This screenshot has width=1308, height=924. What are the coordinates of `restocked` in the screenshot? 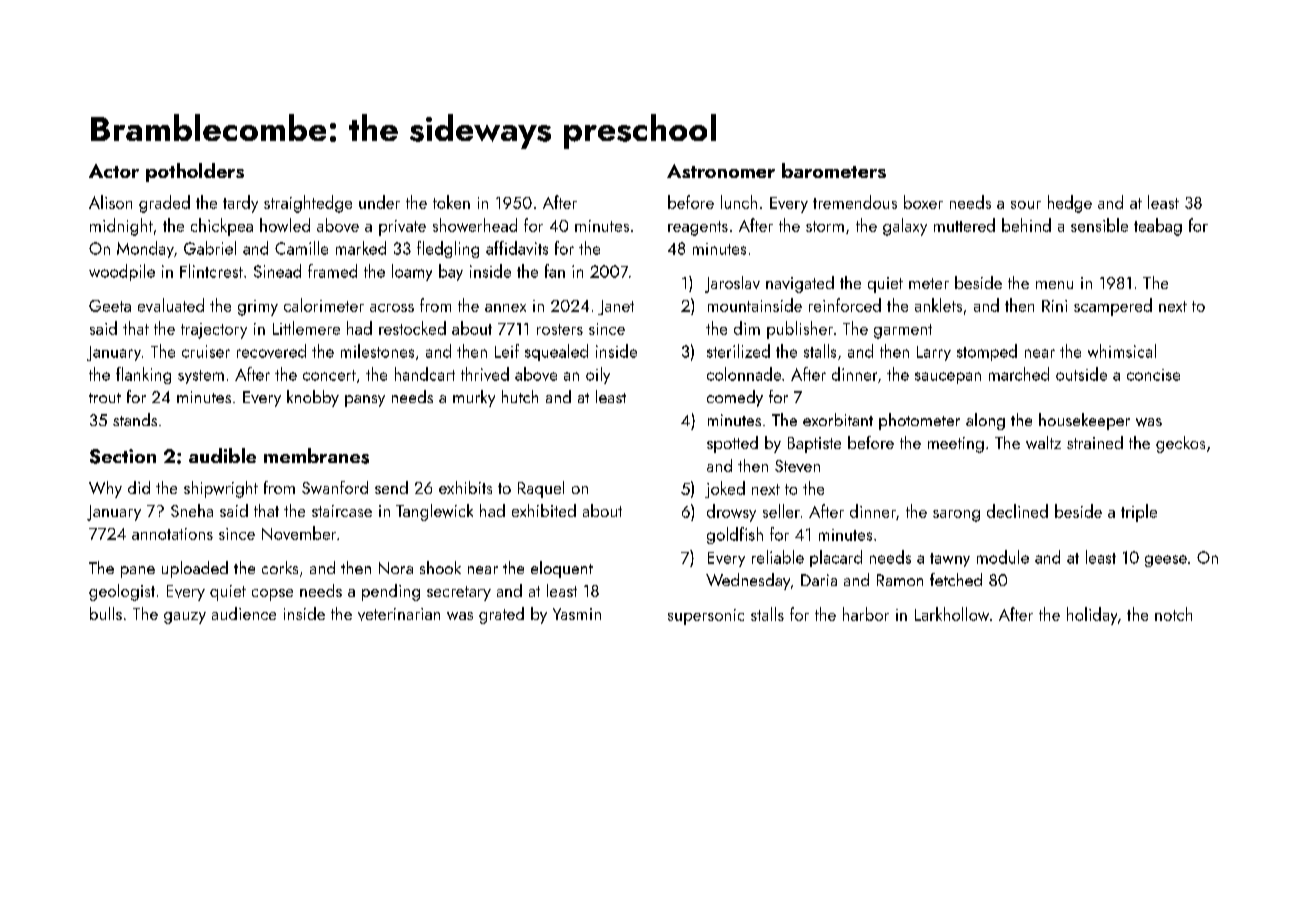 It's located at (412, 328).
